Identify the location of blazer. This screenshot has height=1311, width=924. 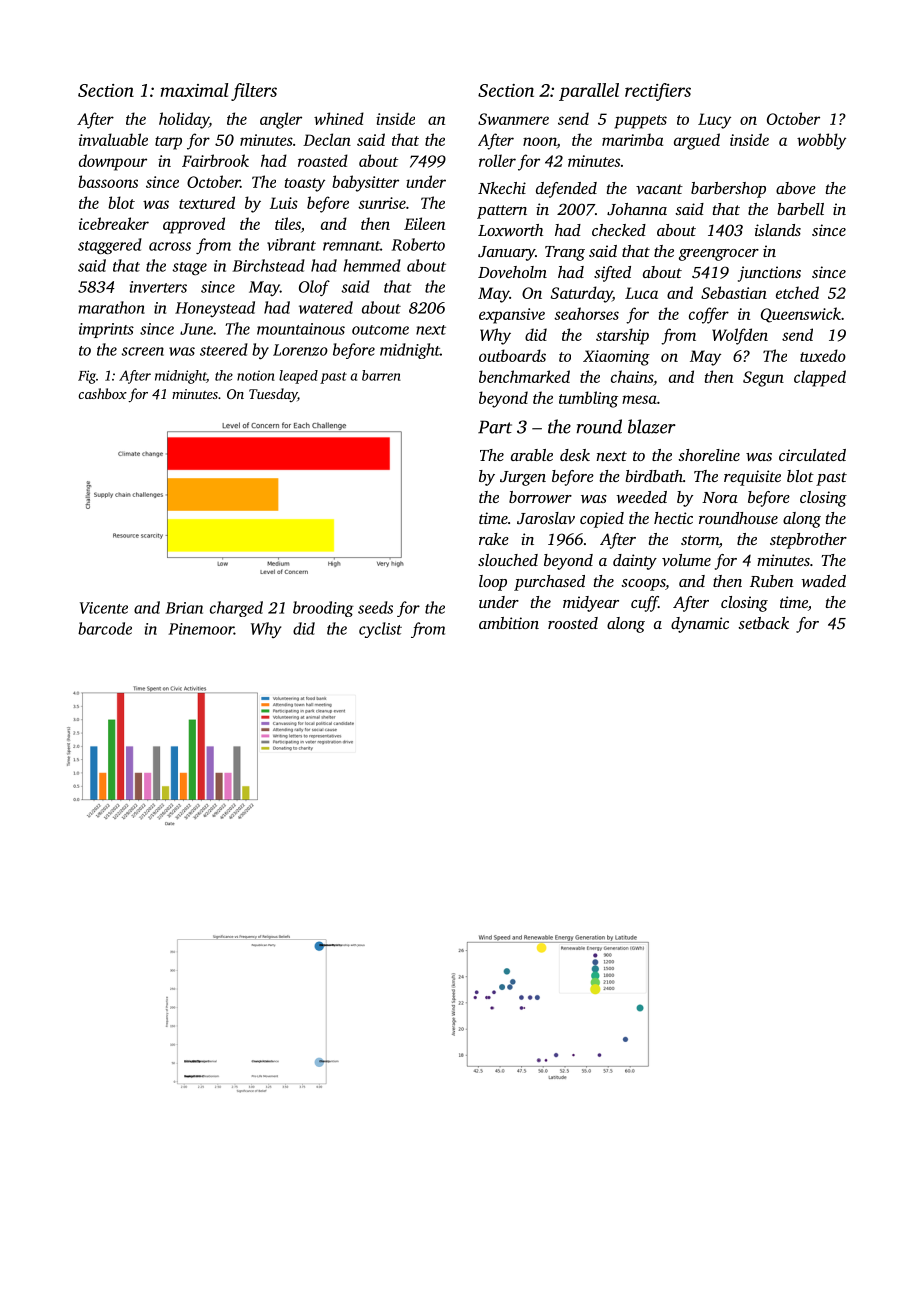
(652, 426).
